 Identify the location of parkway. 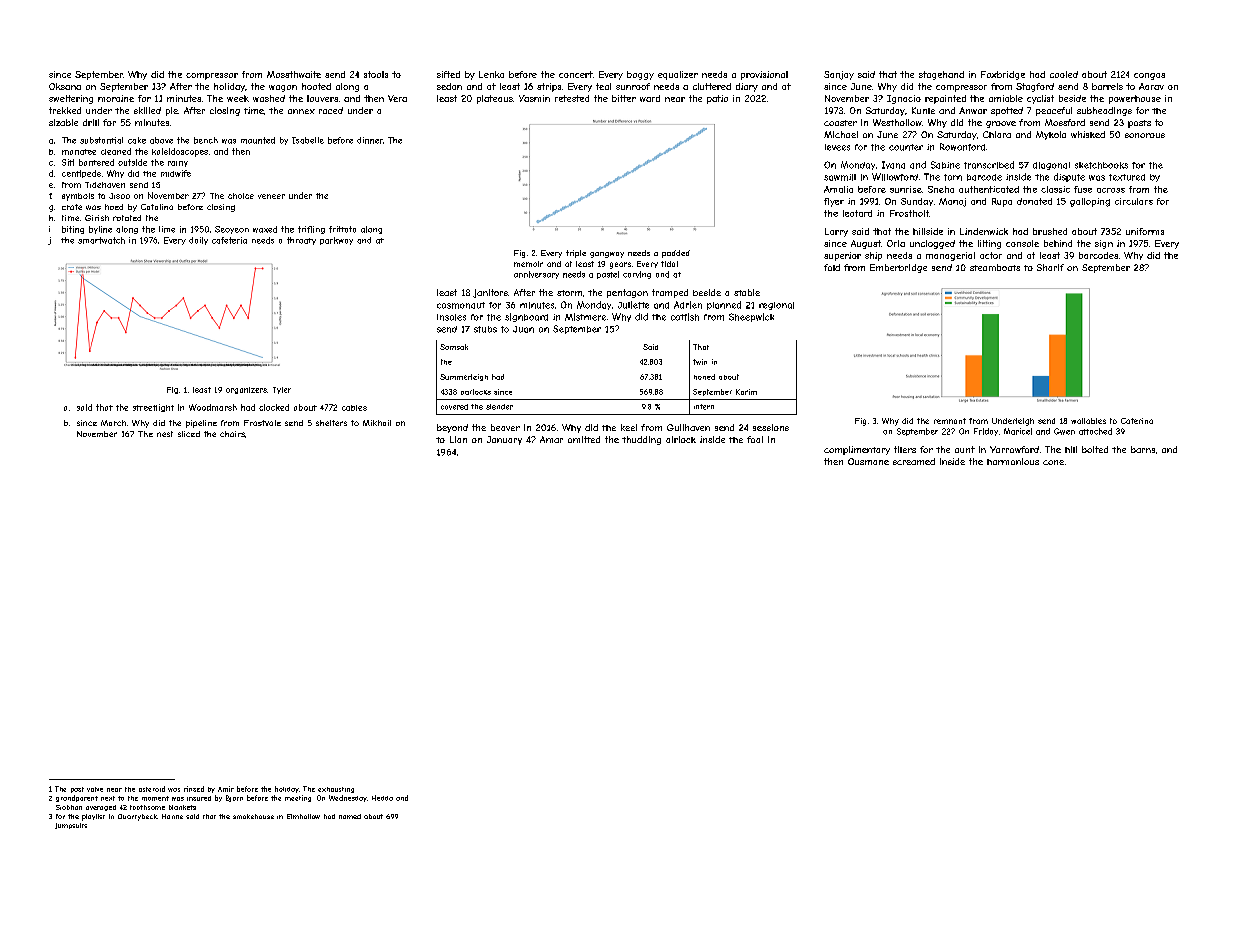
(336, 241).
